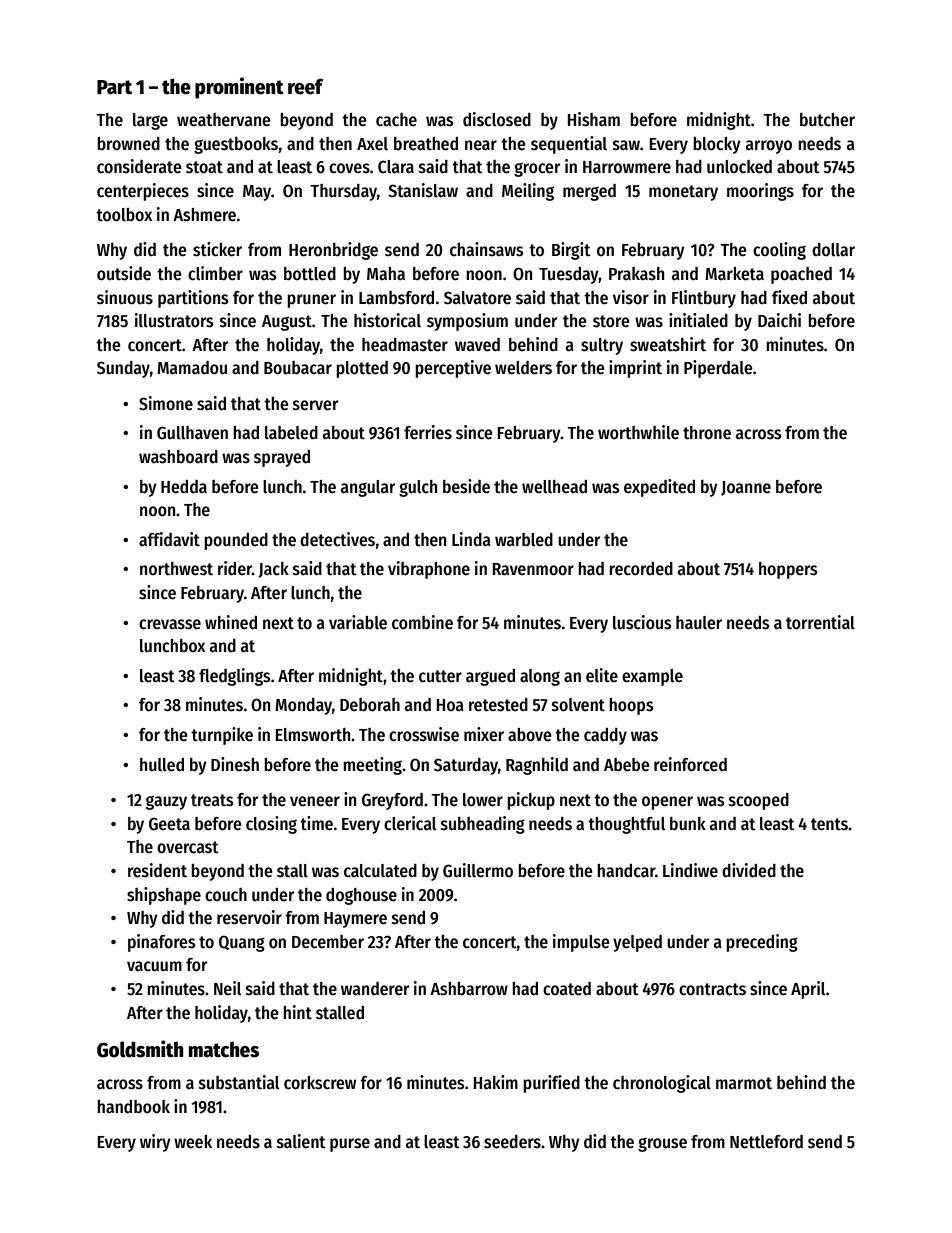  Describe the element at coordinates (779, 320) in the document. I see `Daichi` at that location.
